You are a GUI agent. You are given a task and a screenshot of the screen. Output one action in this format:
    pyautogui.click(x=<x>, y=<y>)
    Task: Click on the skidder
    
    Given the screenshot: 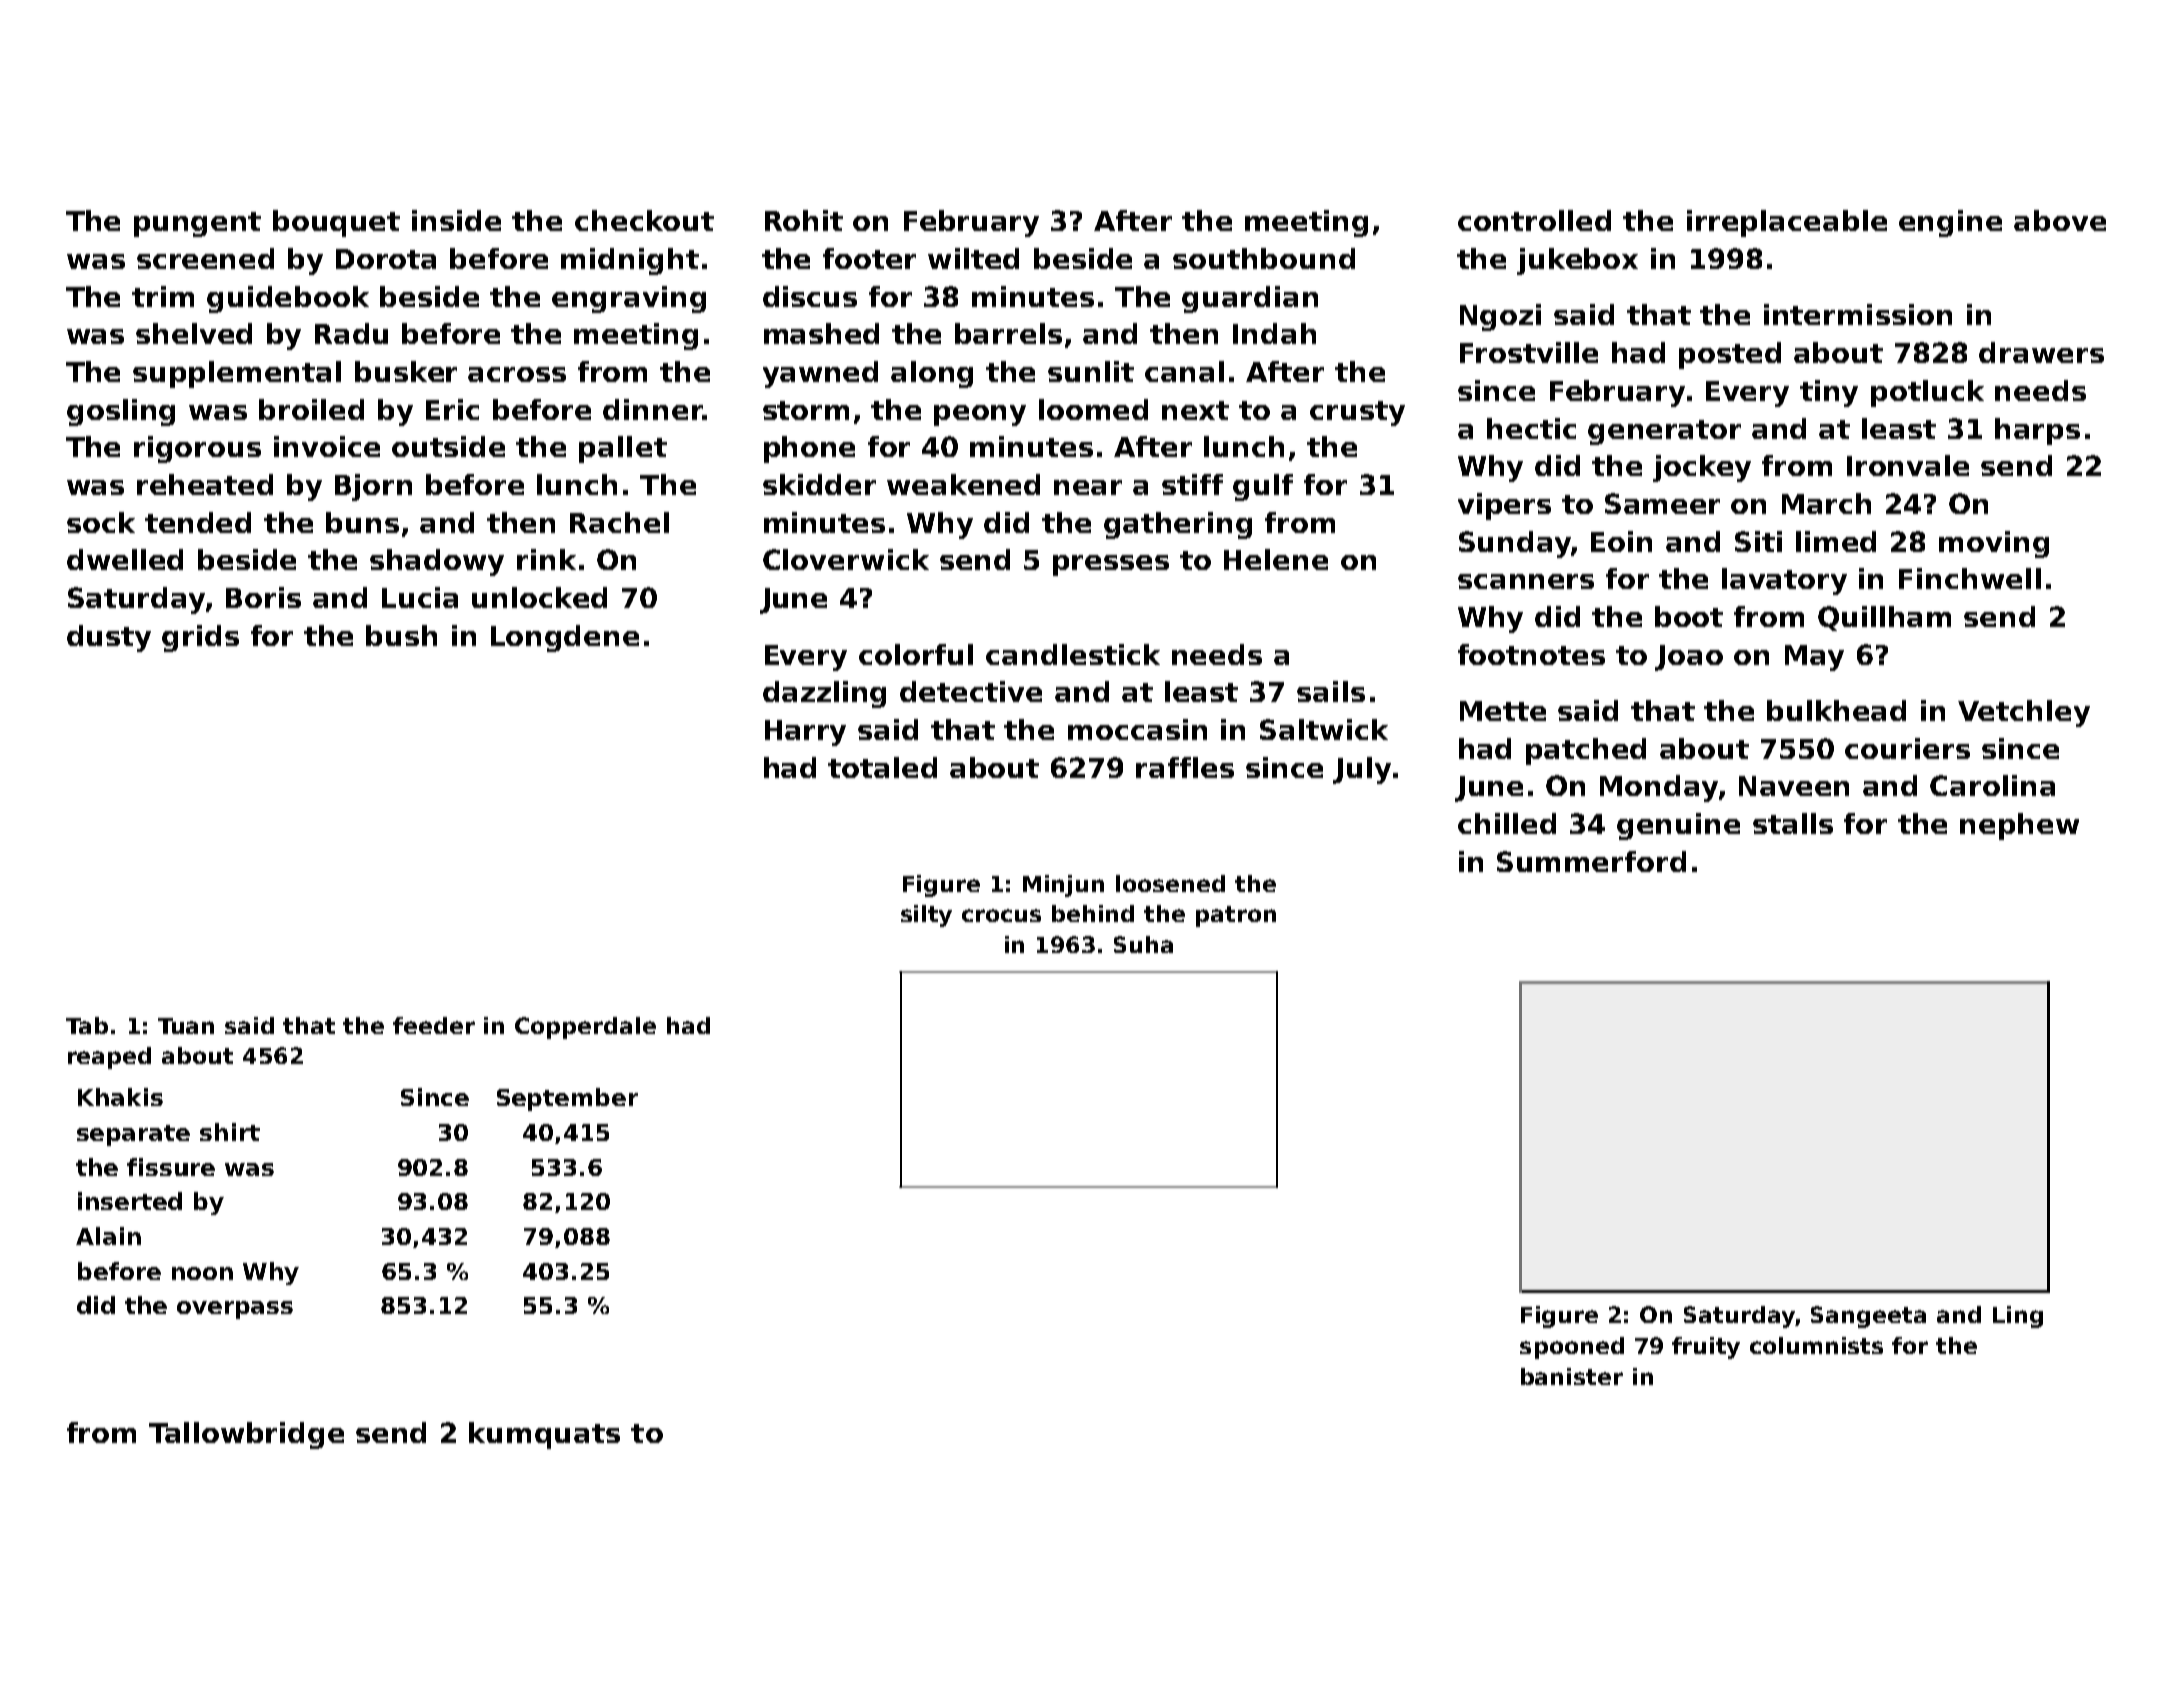 What is the action you would take?
    pyautogui.click(x=819, y=484)
